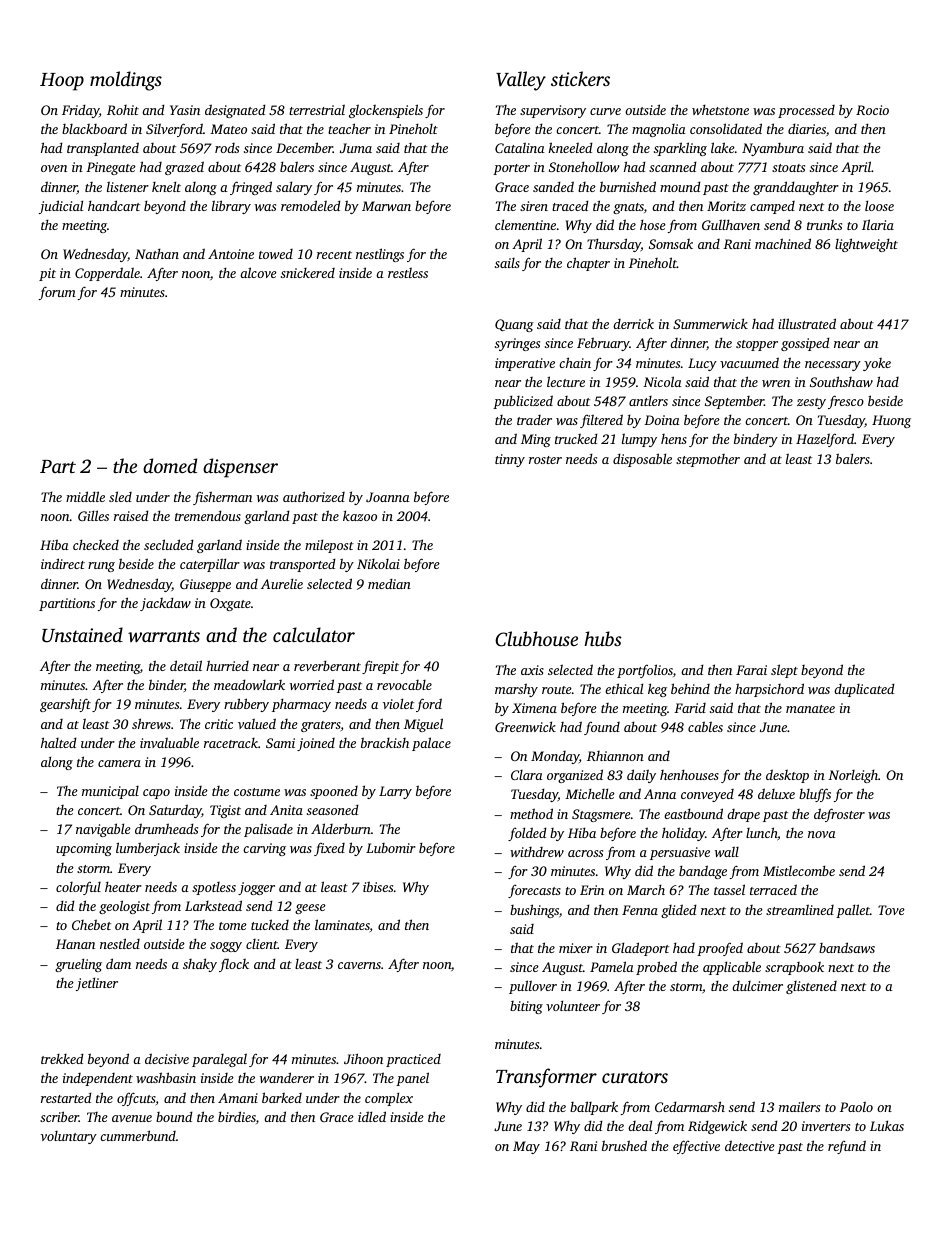  Describe the element at coordinates (63, 563) in the page. I see `indirect` at that location.
